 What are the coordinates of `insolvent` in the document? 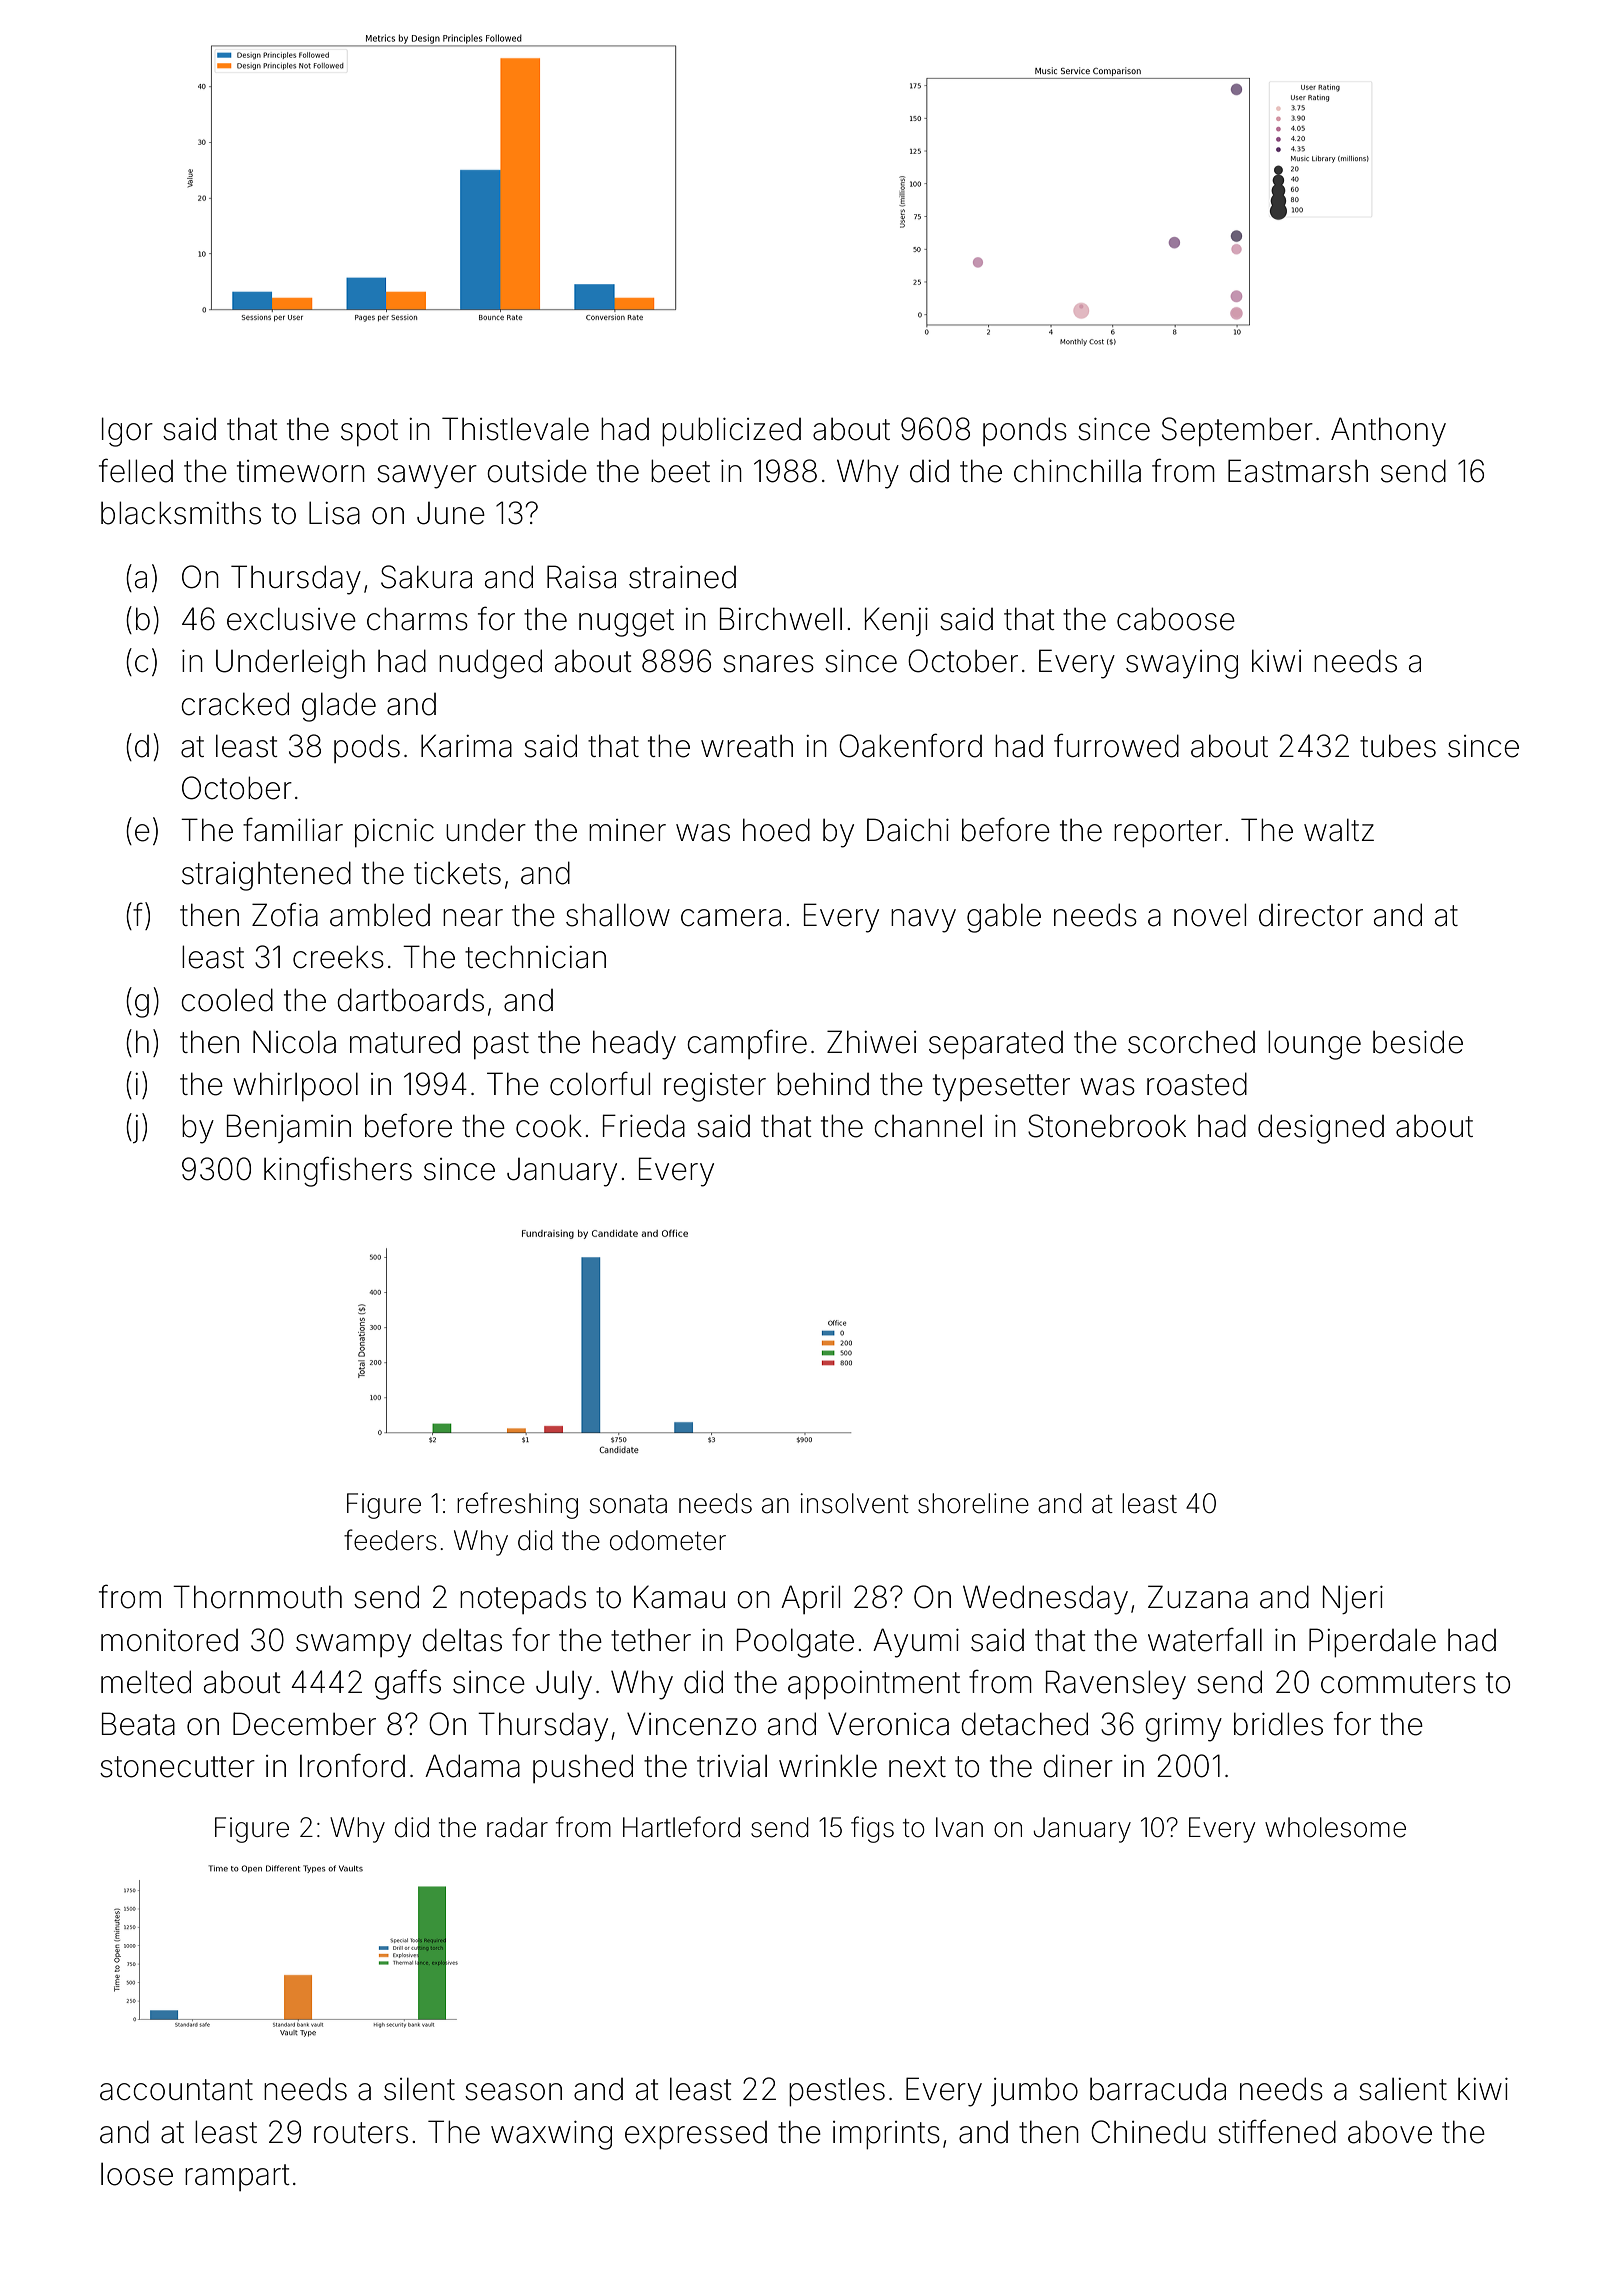 It's located at (854, 1503).
